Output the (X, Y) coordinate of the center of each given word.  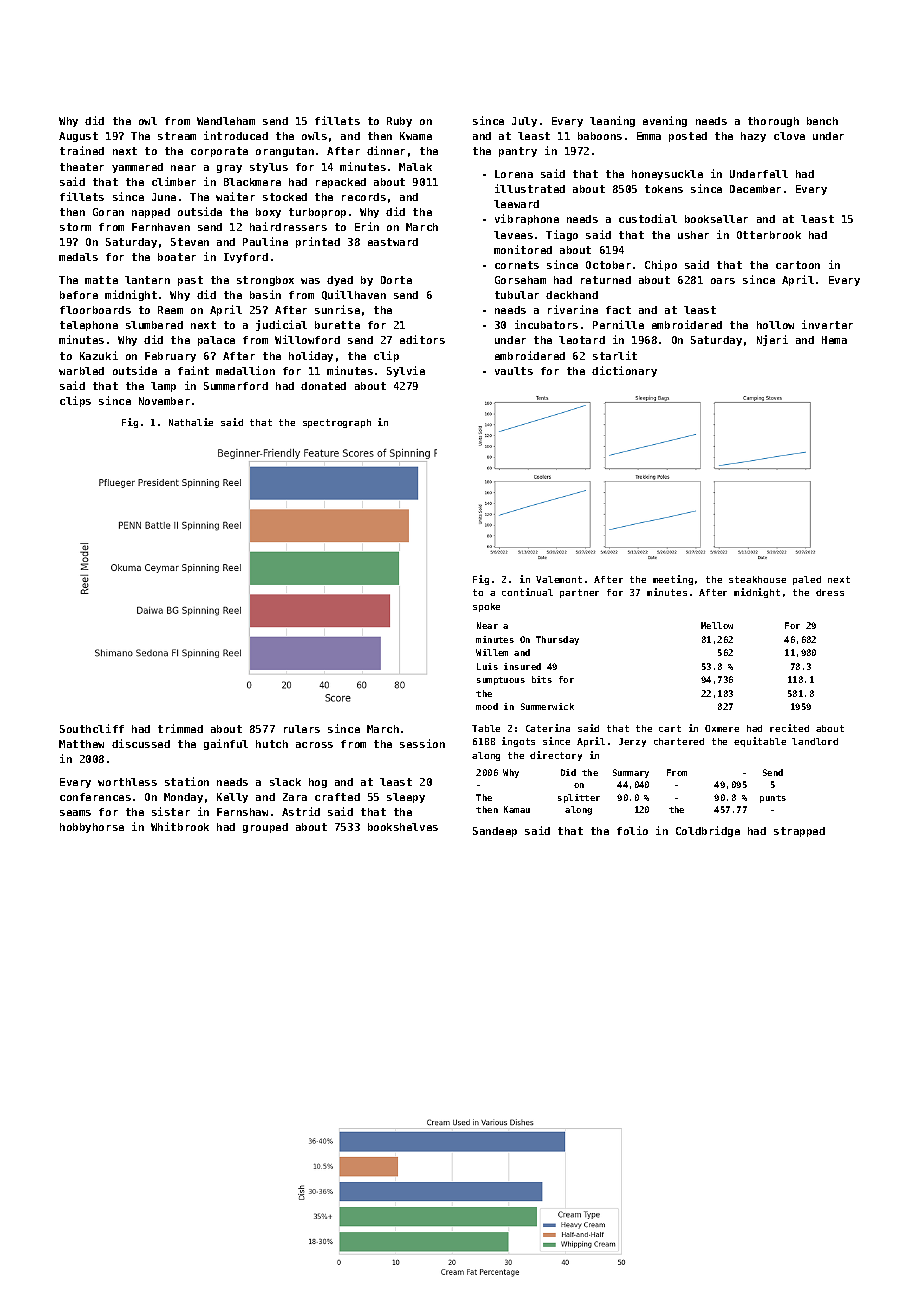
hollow (775, 325)
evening (665, 121)
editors (422, 339)
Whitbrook (180, 826)
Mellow (717, 625)
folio (632, 830)
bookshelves (403, 827)
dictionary (624, 371)
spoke (486, 607)
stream (177, 136)
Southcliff (92, 728)
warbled (81, 371)
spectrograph (337, 423)
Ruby (399, 122)
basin (265, 294)
